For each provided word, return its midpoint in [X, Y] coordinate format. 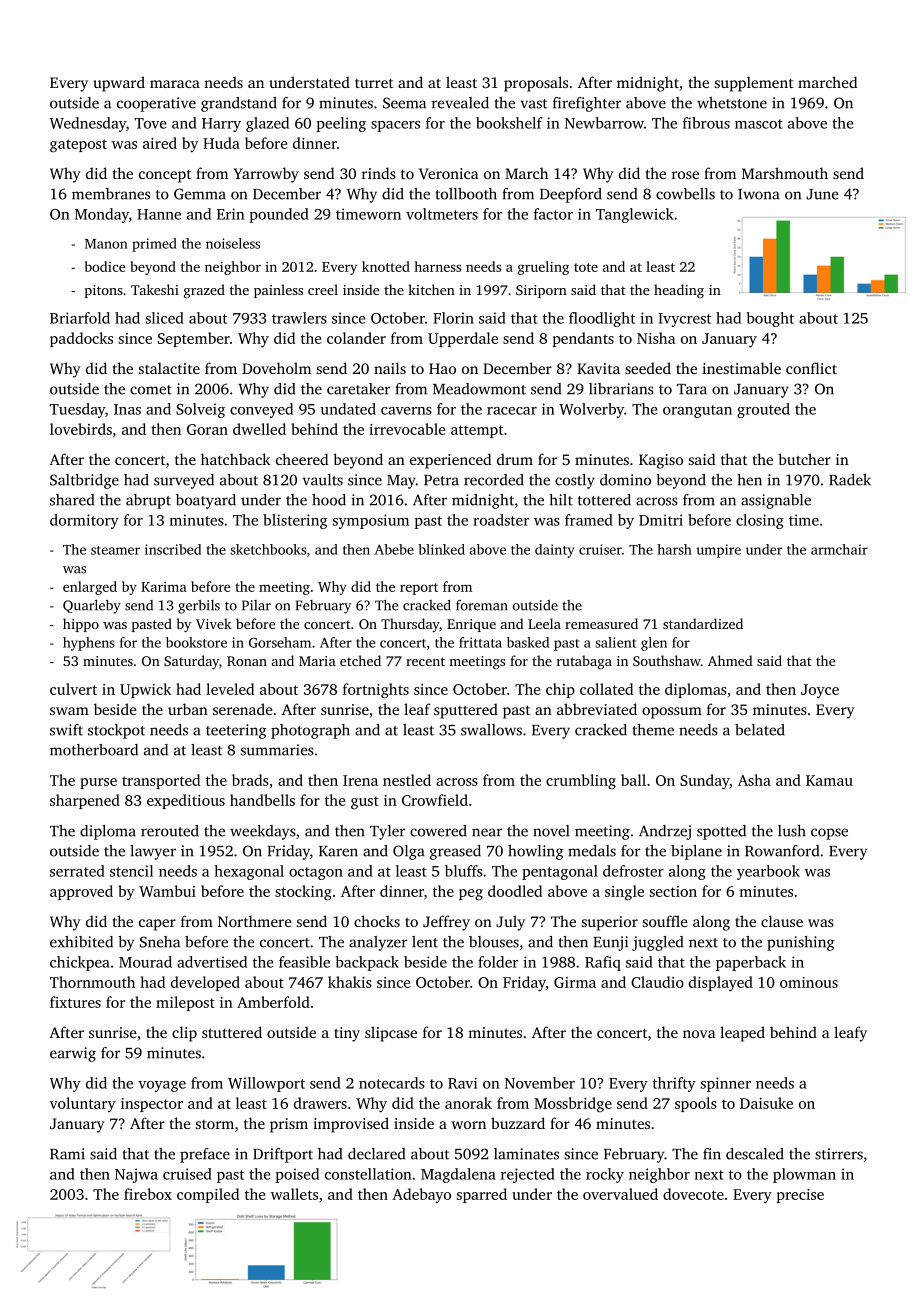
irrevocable [407, 429]
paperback [751, 963]
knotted [386, 266]
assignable [776, 501]
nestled [407, 780]
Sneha [160, 942]
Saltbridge [84, 481]
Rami [67, 1154]
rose [685, 175]
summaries [277, 750]
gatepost [78, 146]
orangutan [697, 411]
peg [471, 895]
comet [151, 390]
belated [760, 730]
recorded [494, 480]
